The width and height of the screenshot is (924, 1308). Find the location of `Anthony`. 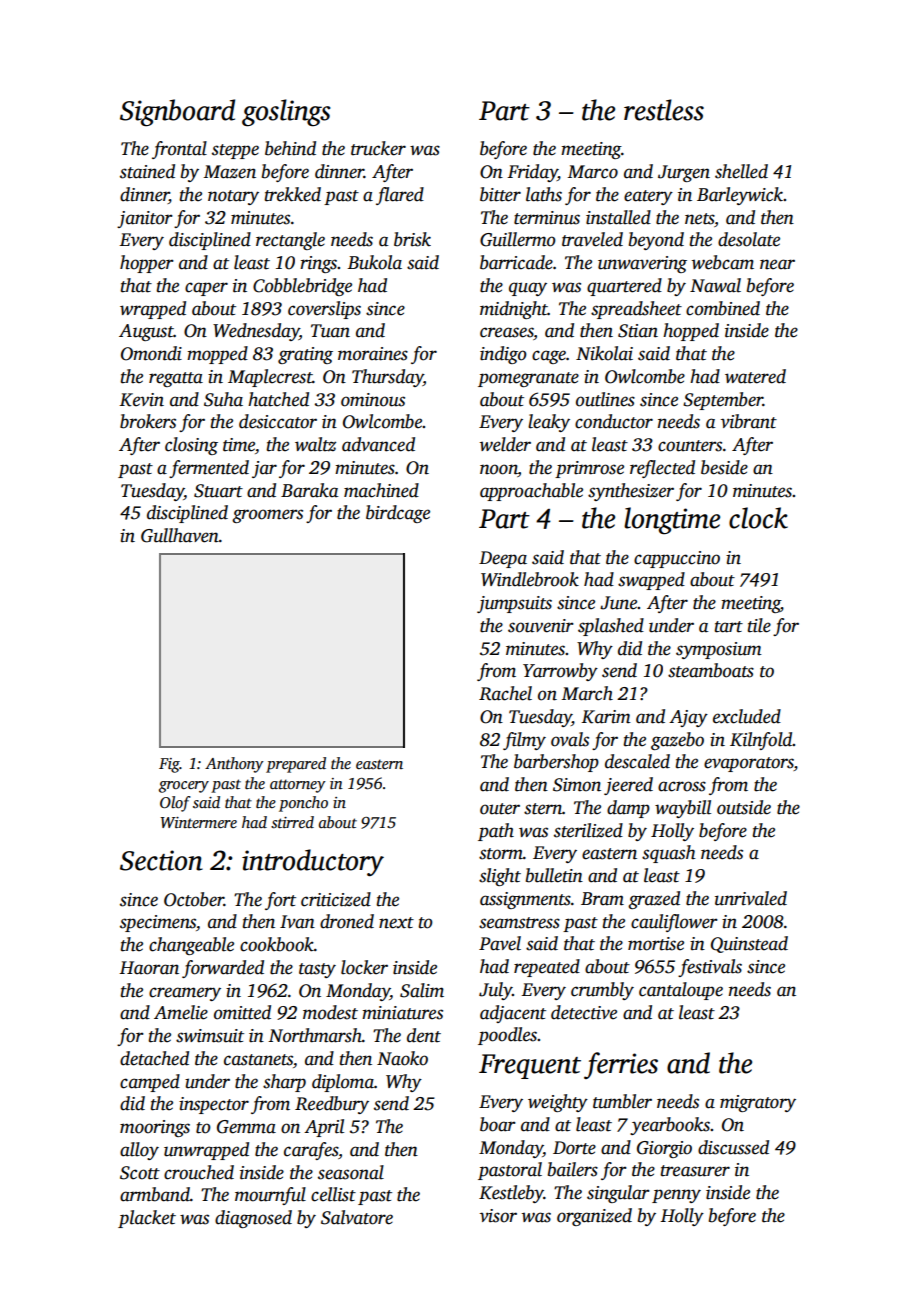

Anthony is located at coordinates (234, 765).
